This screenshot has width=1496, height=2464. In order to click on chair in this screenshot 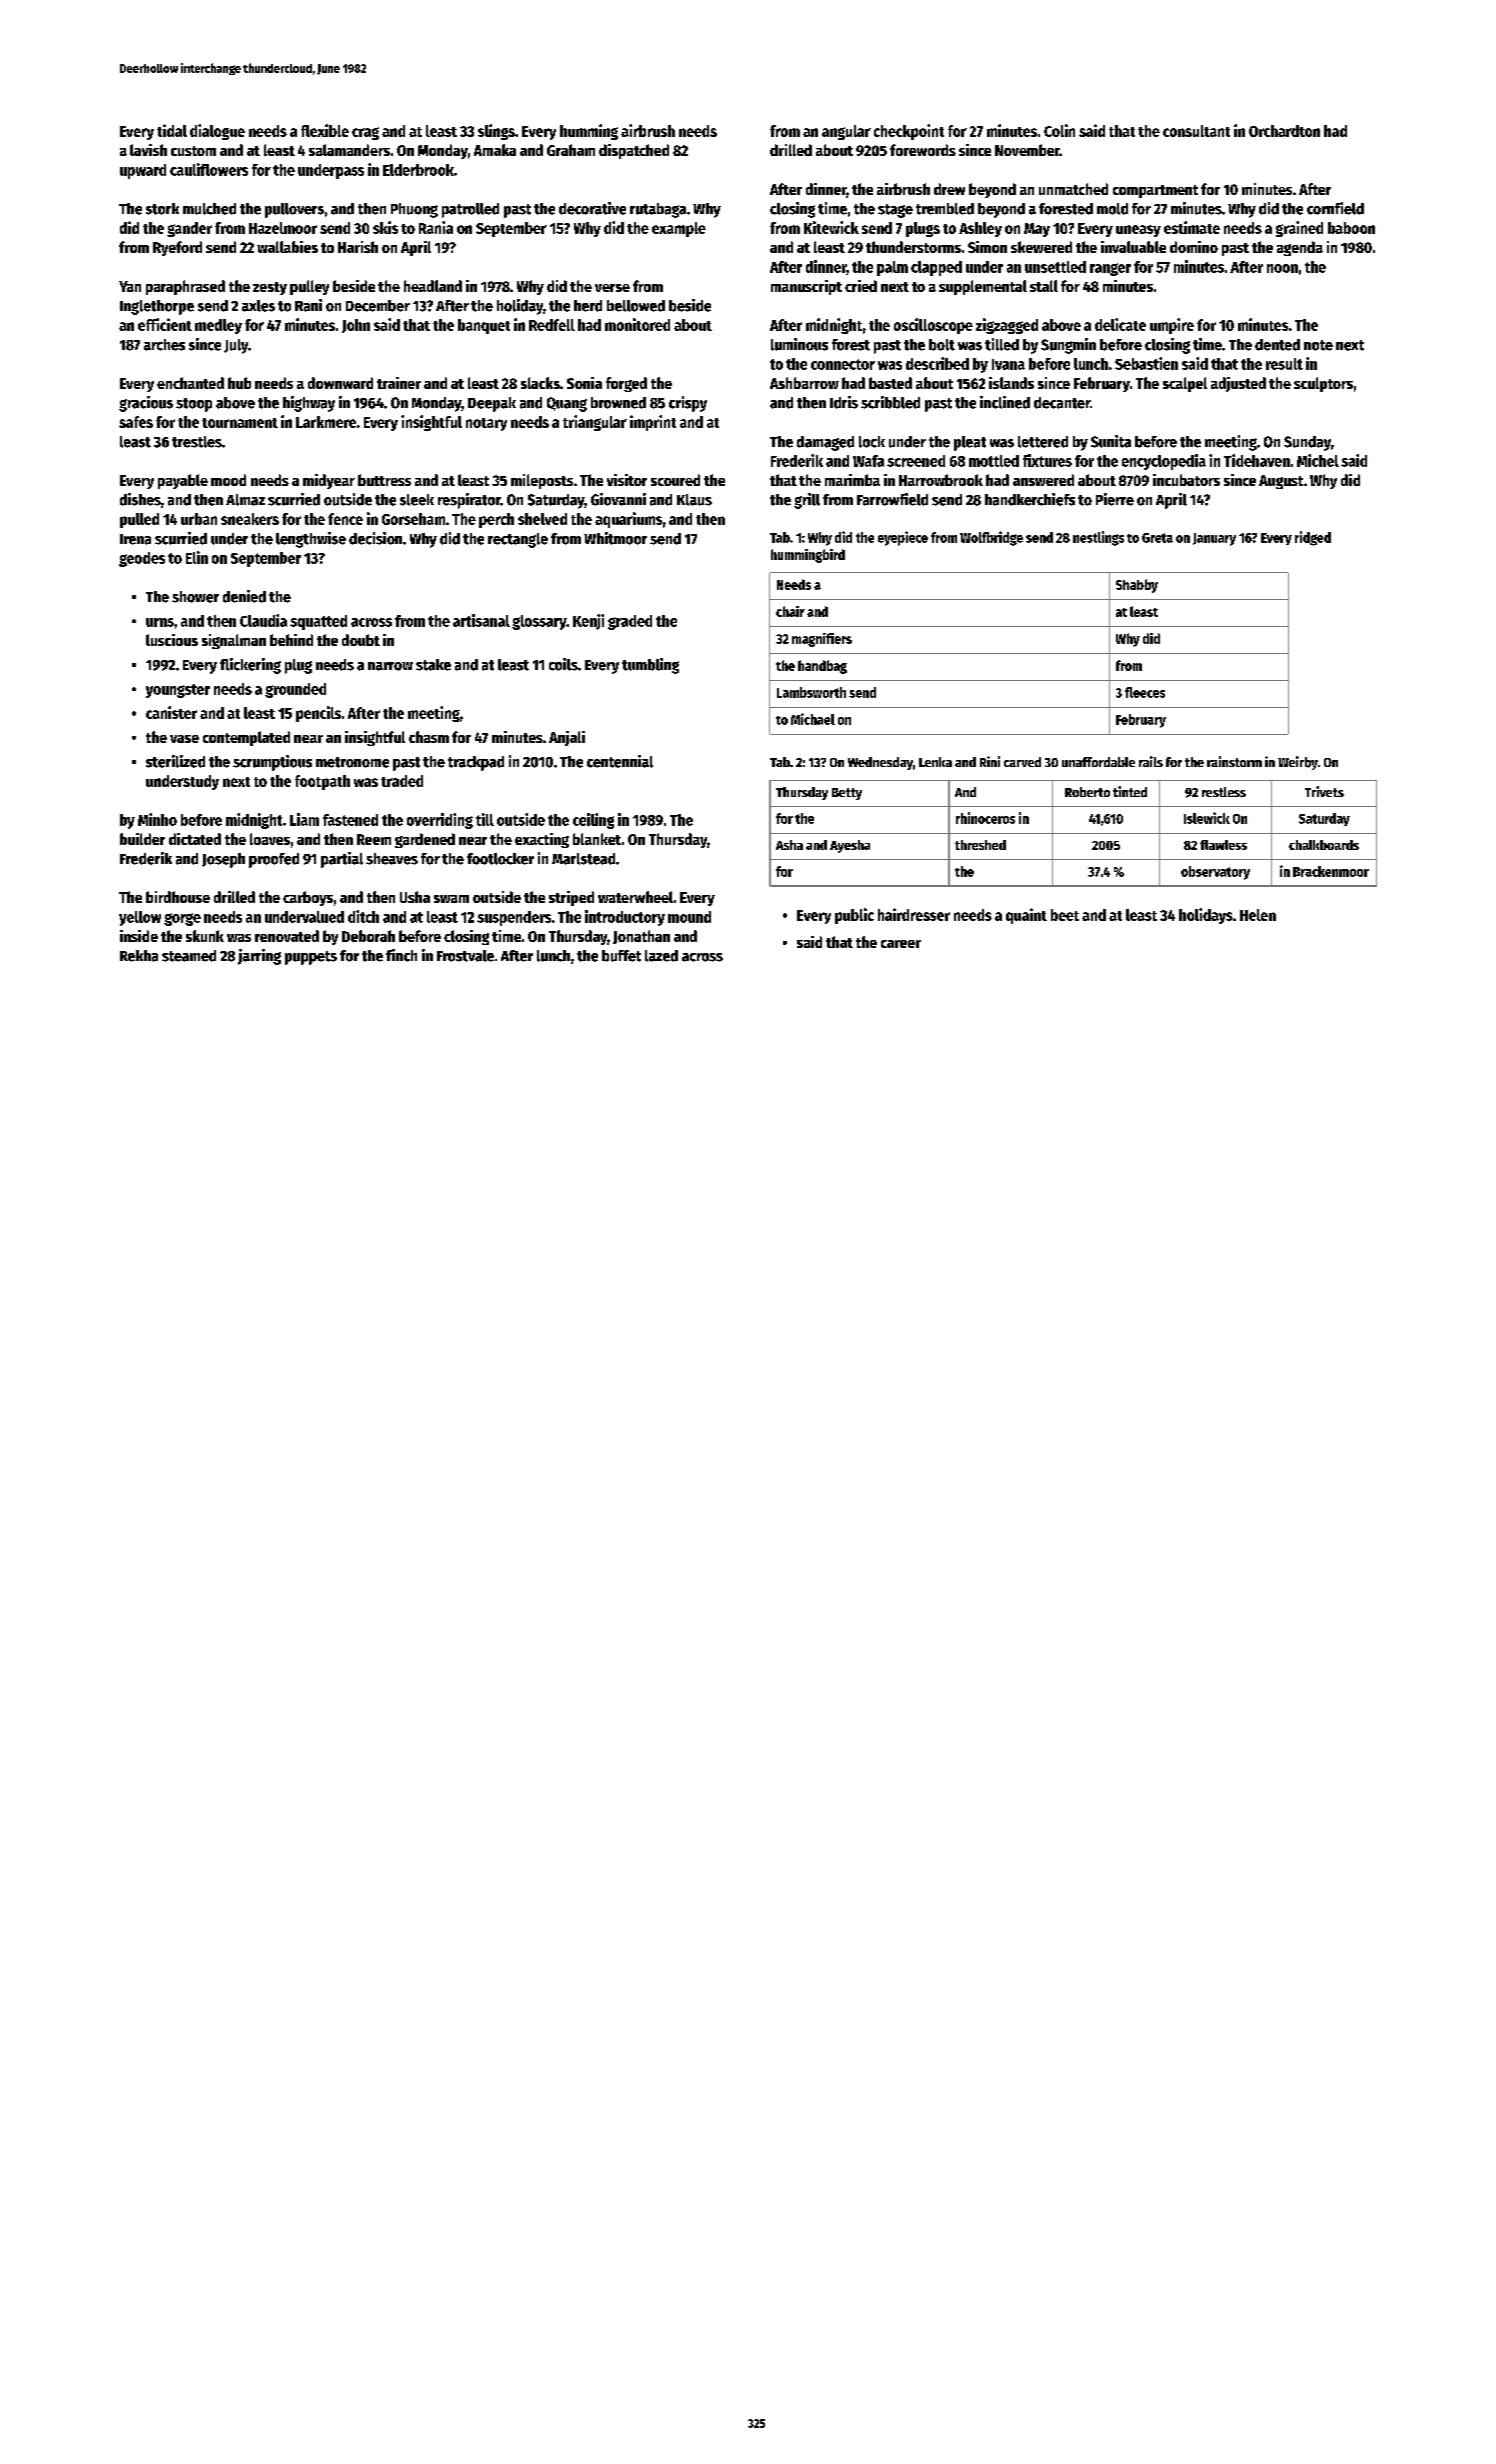, I will do `click(790, 611)`.
